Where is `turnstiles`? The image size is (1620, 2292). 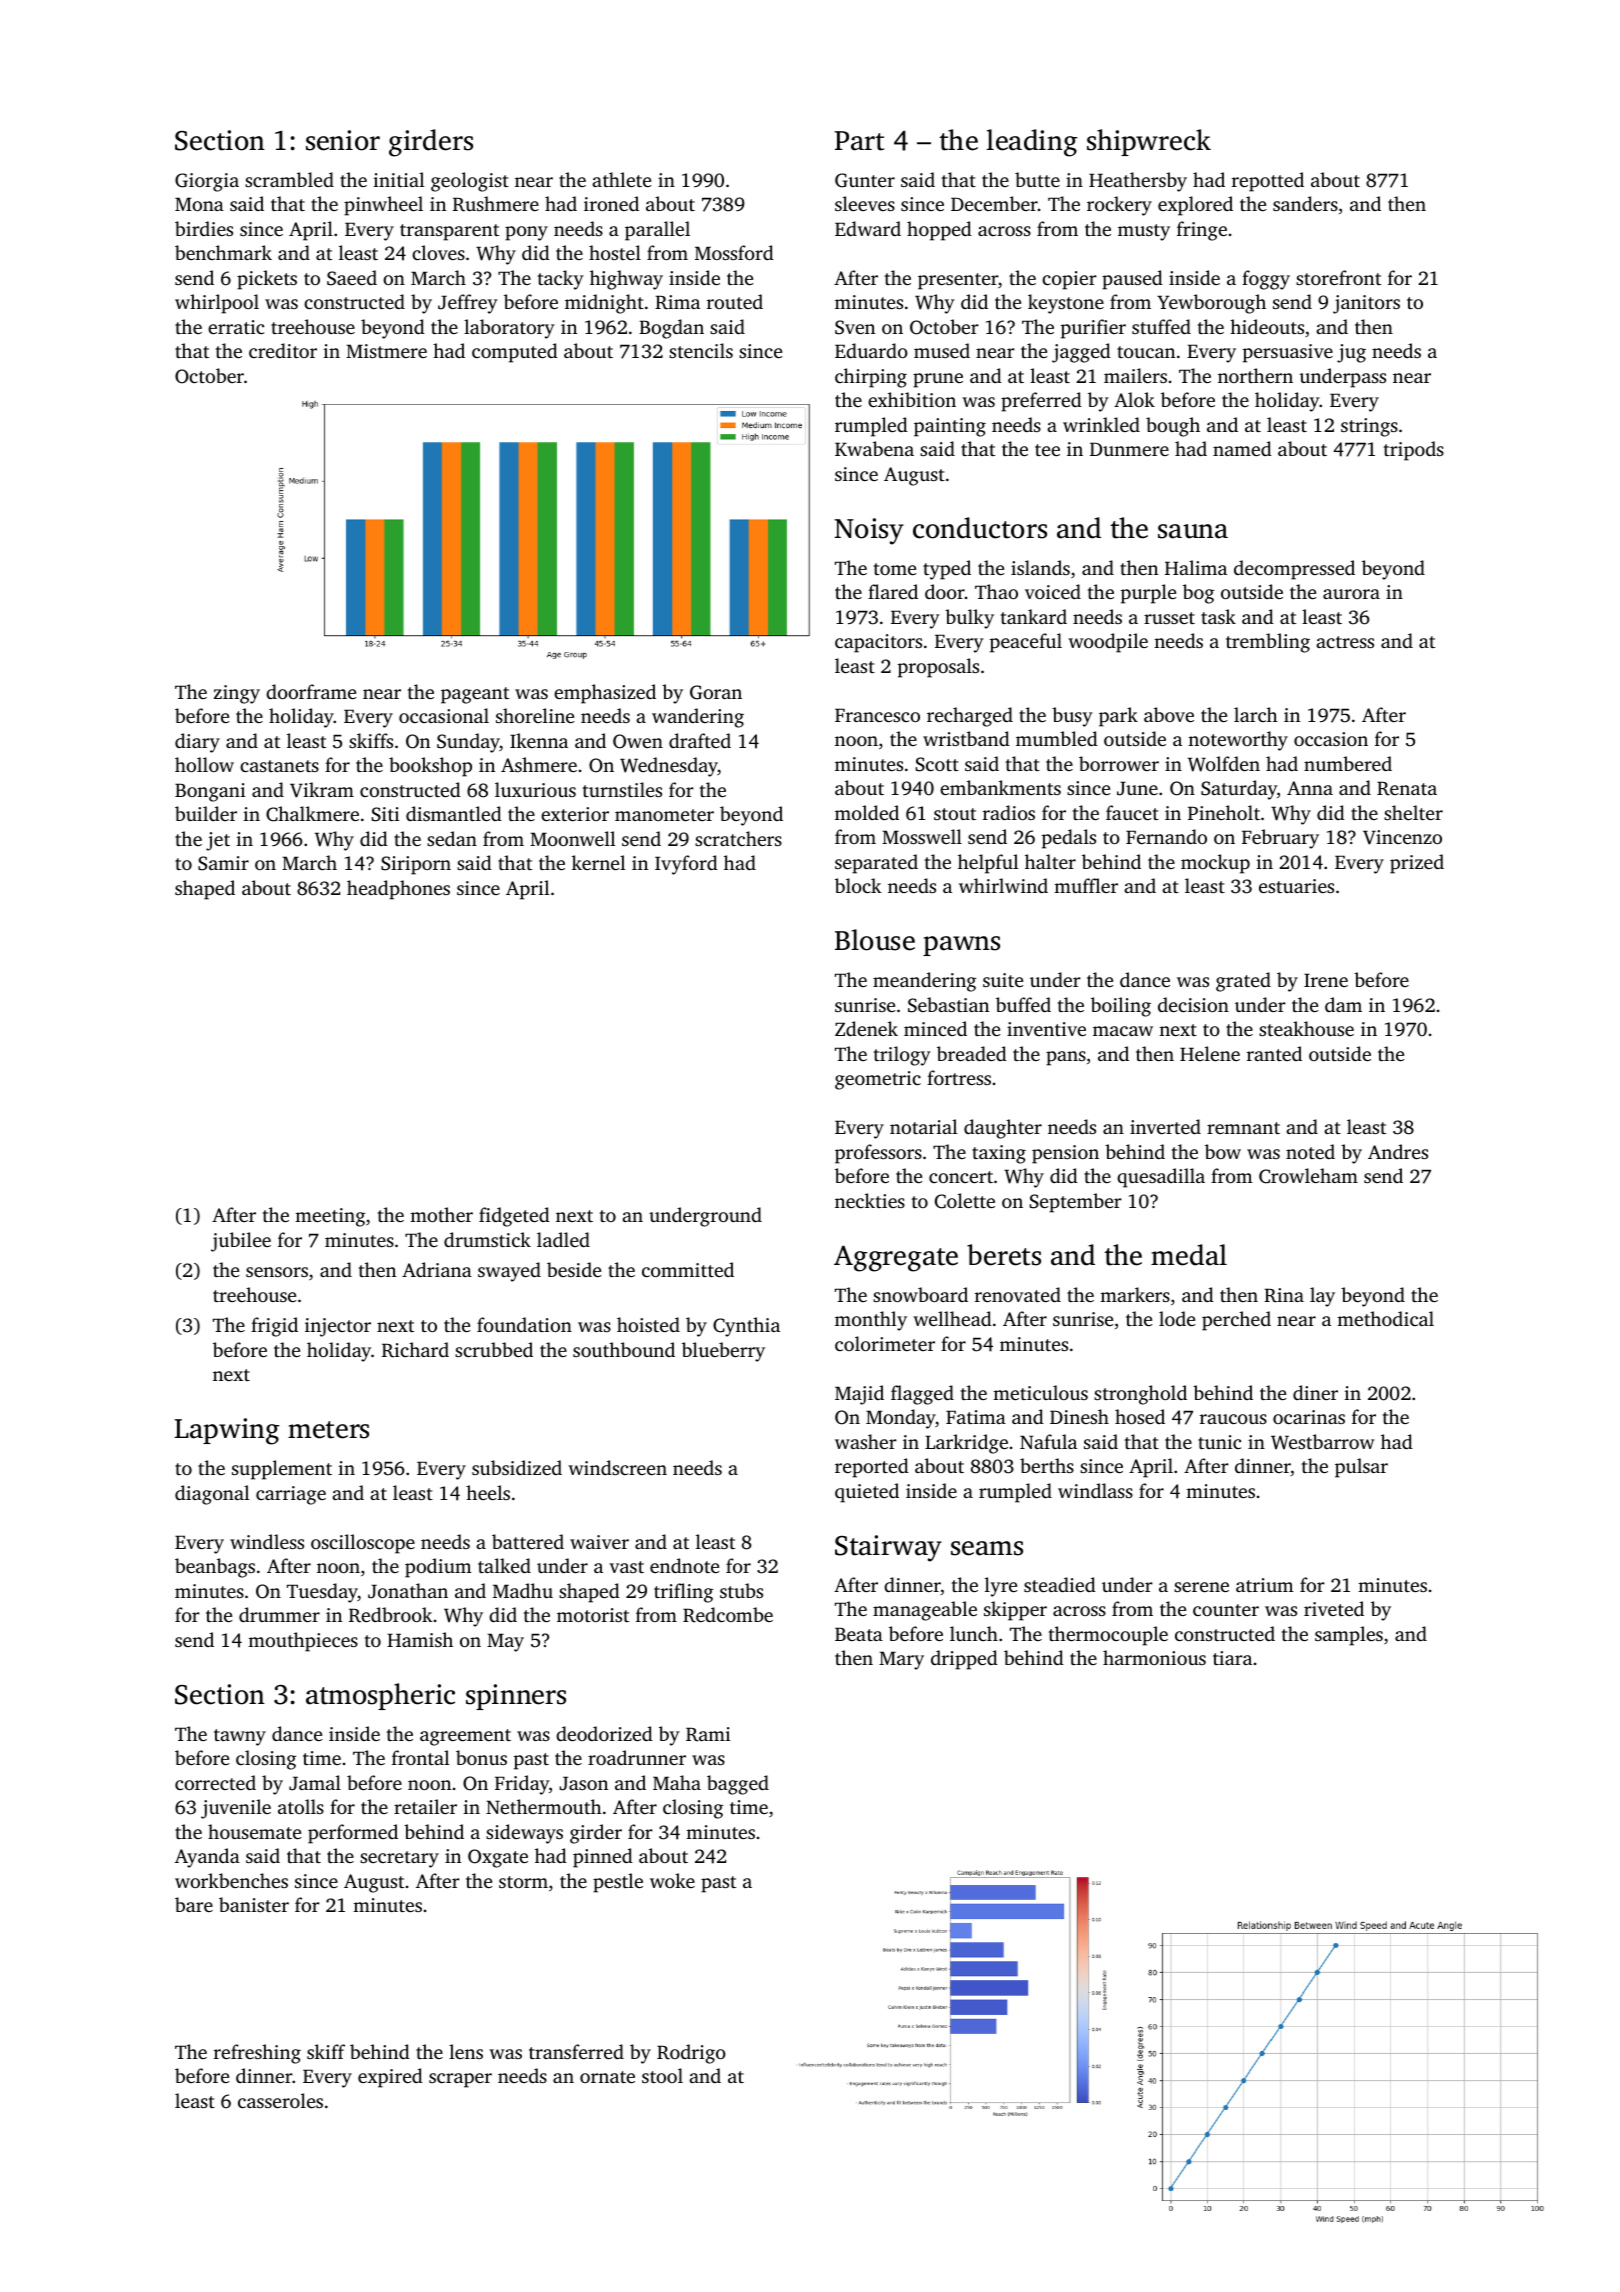
turnstiles is located at coordinates (622, 789).
